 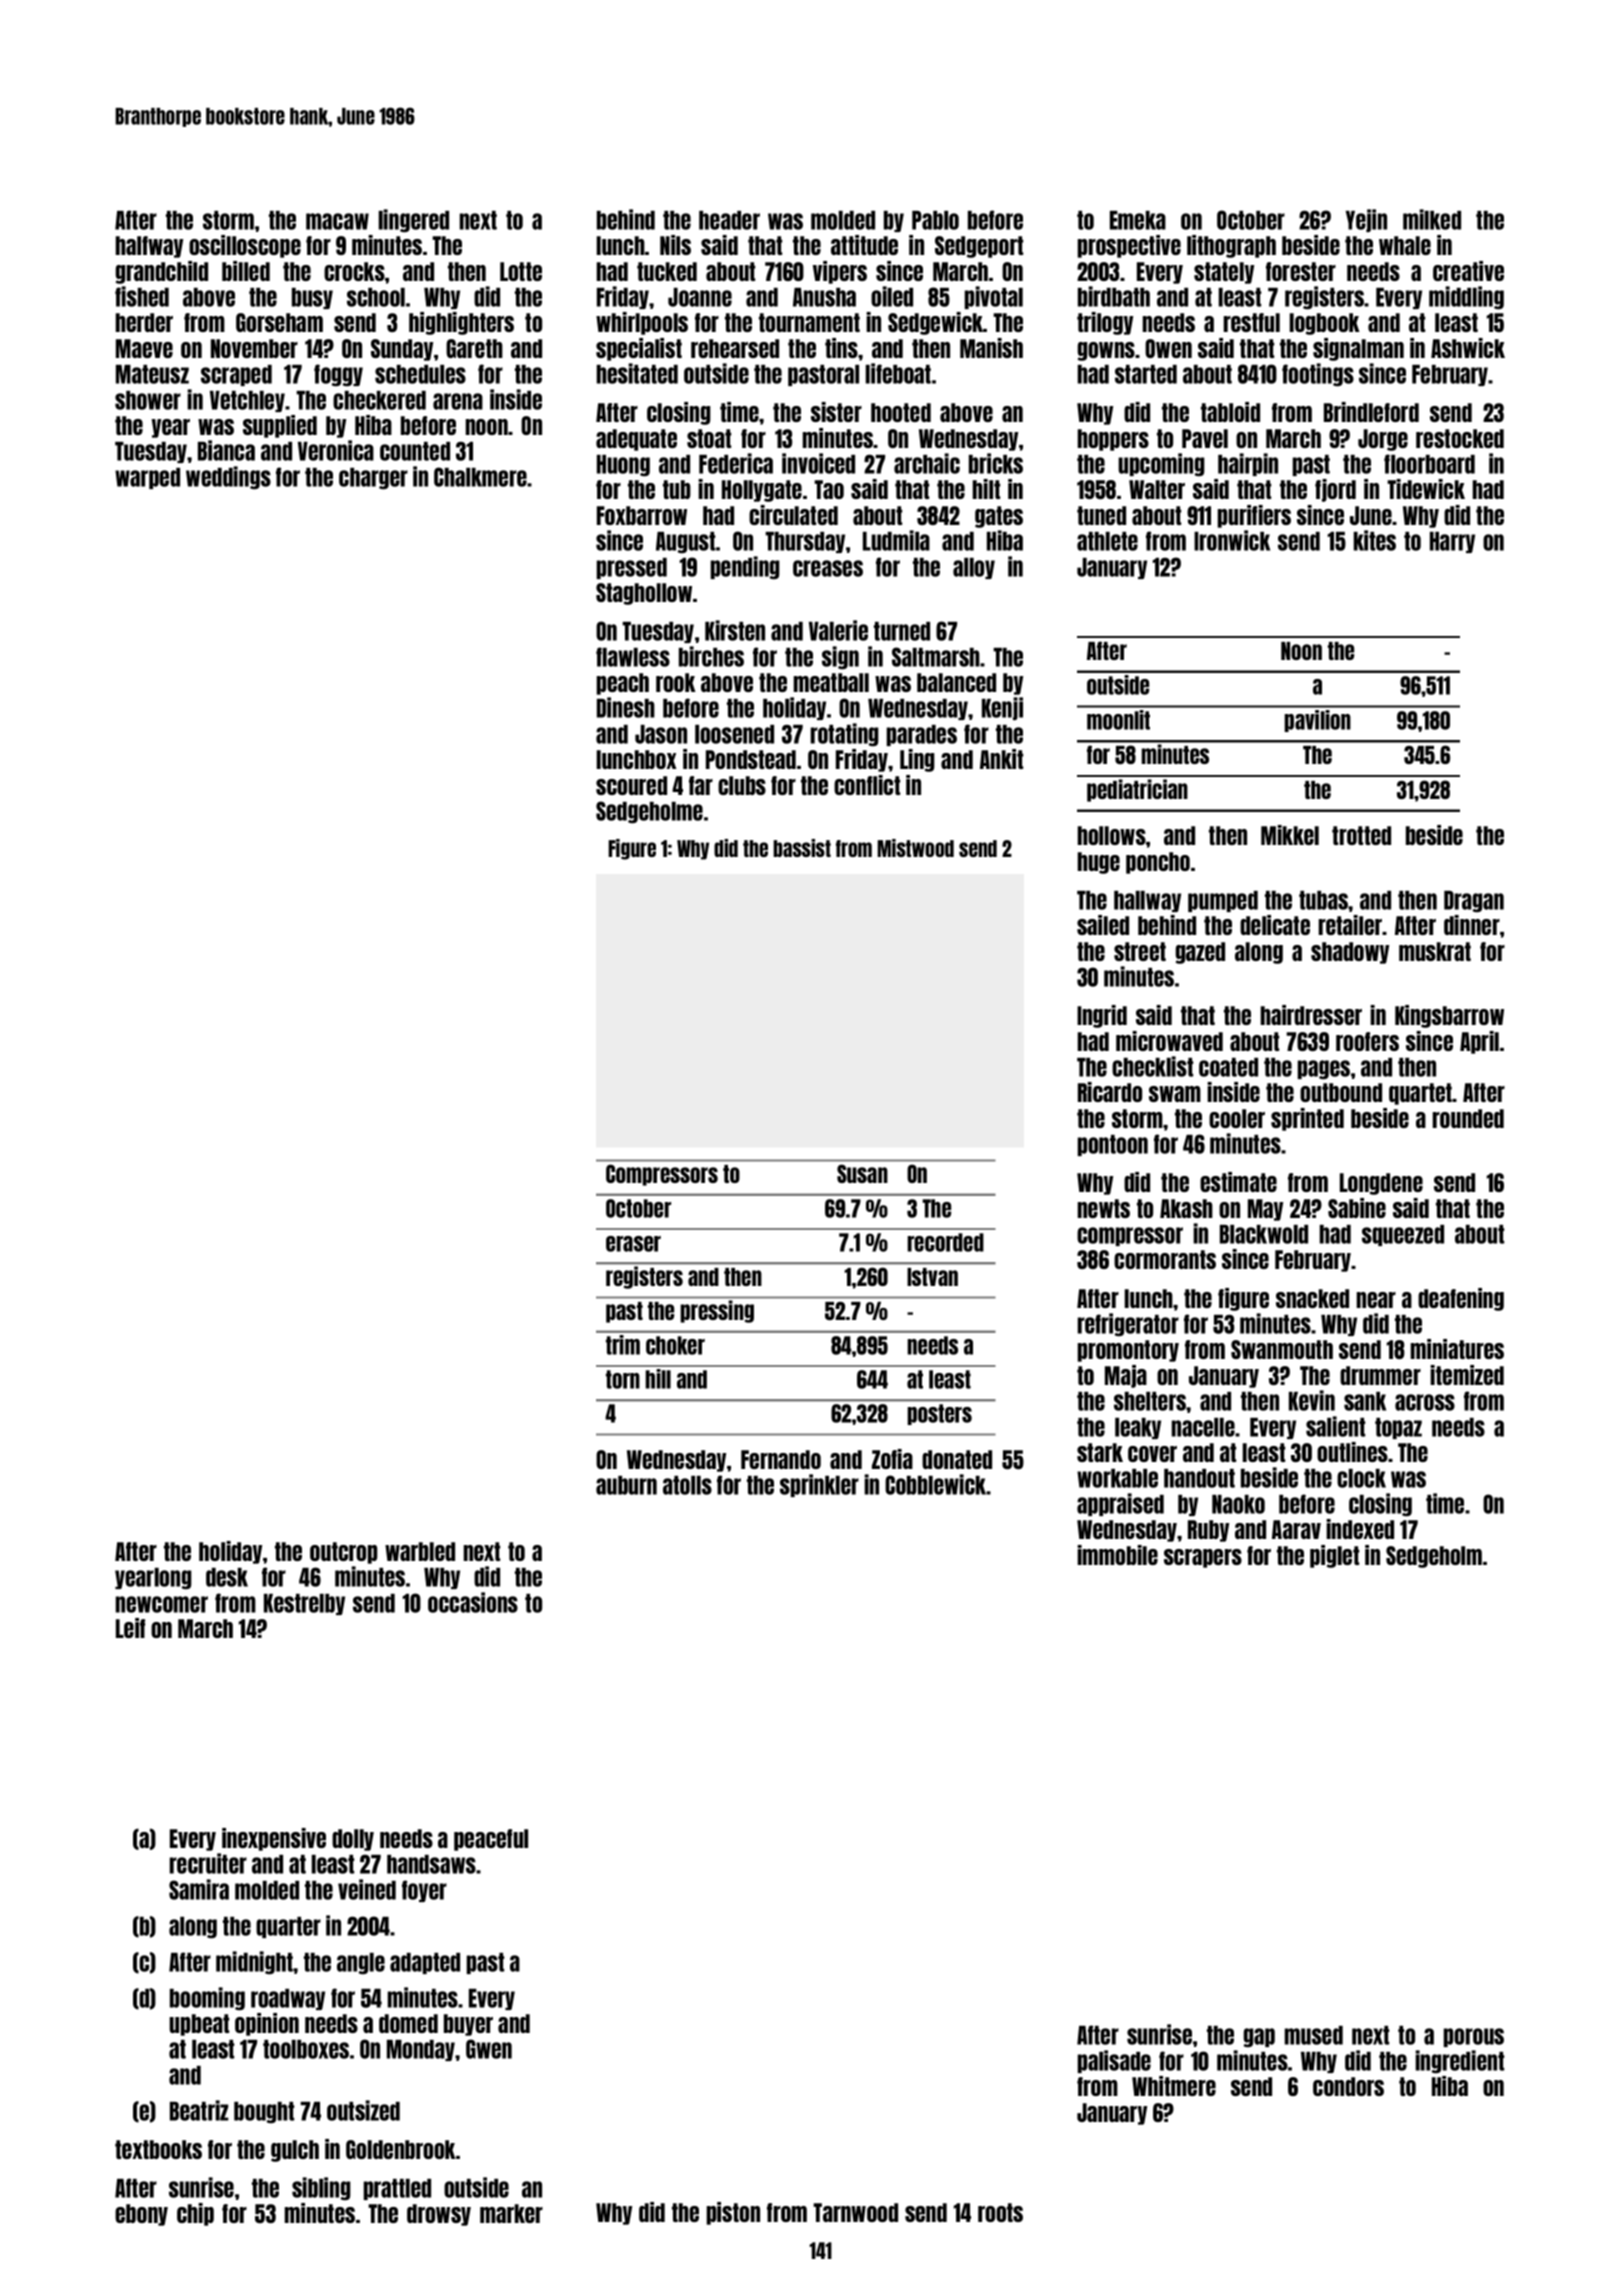 I want to click on midnight, so click(x=254, y=1963).
